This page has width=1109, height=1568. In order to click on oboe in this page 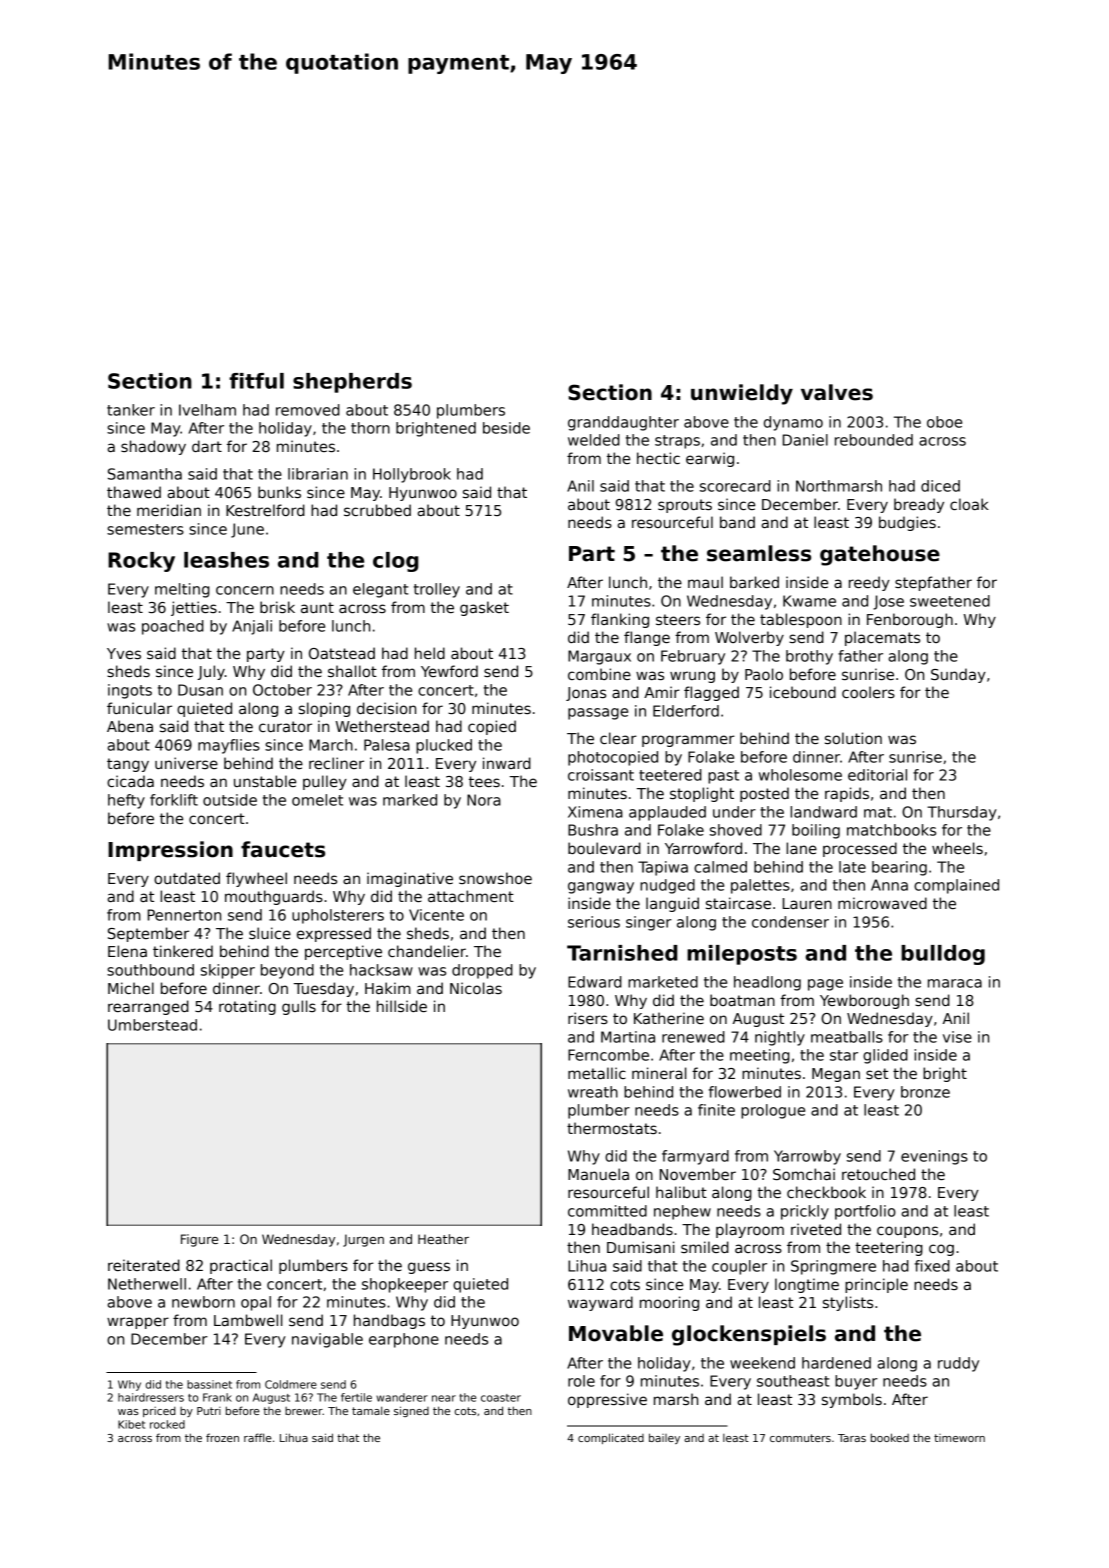, I will do `click(944, 422)`.
